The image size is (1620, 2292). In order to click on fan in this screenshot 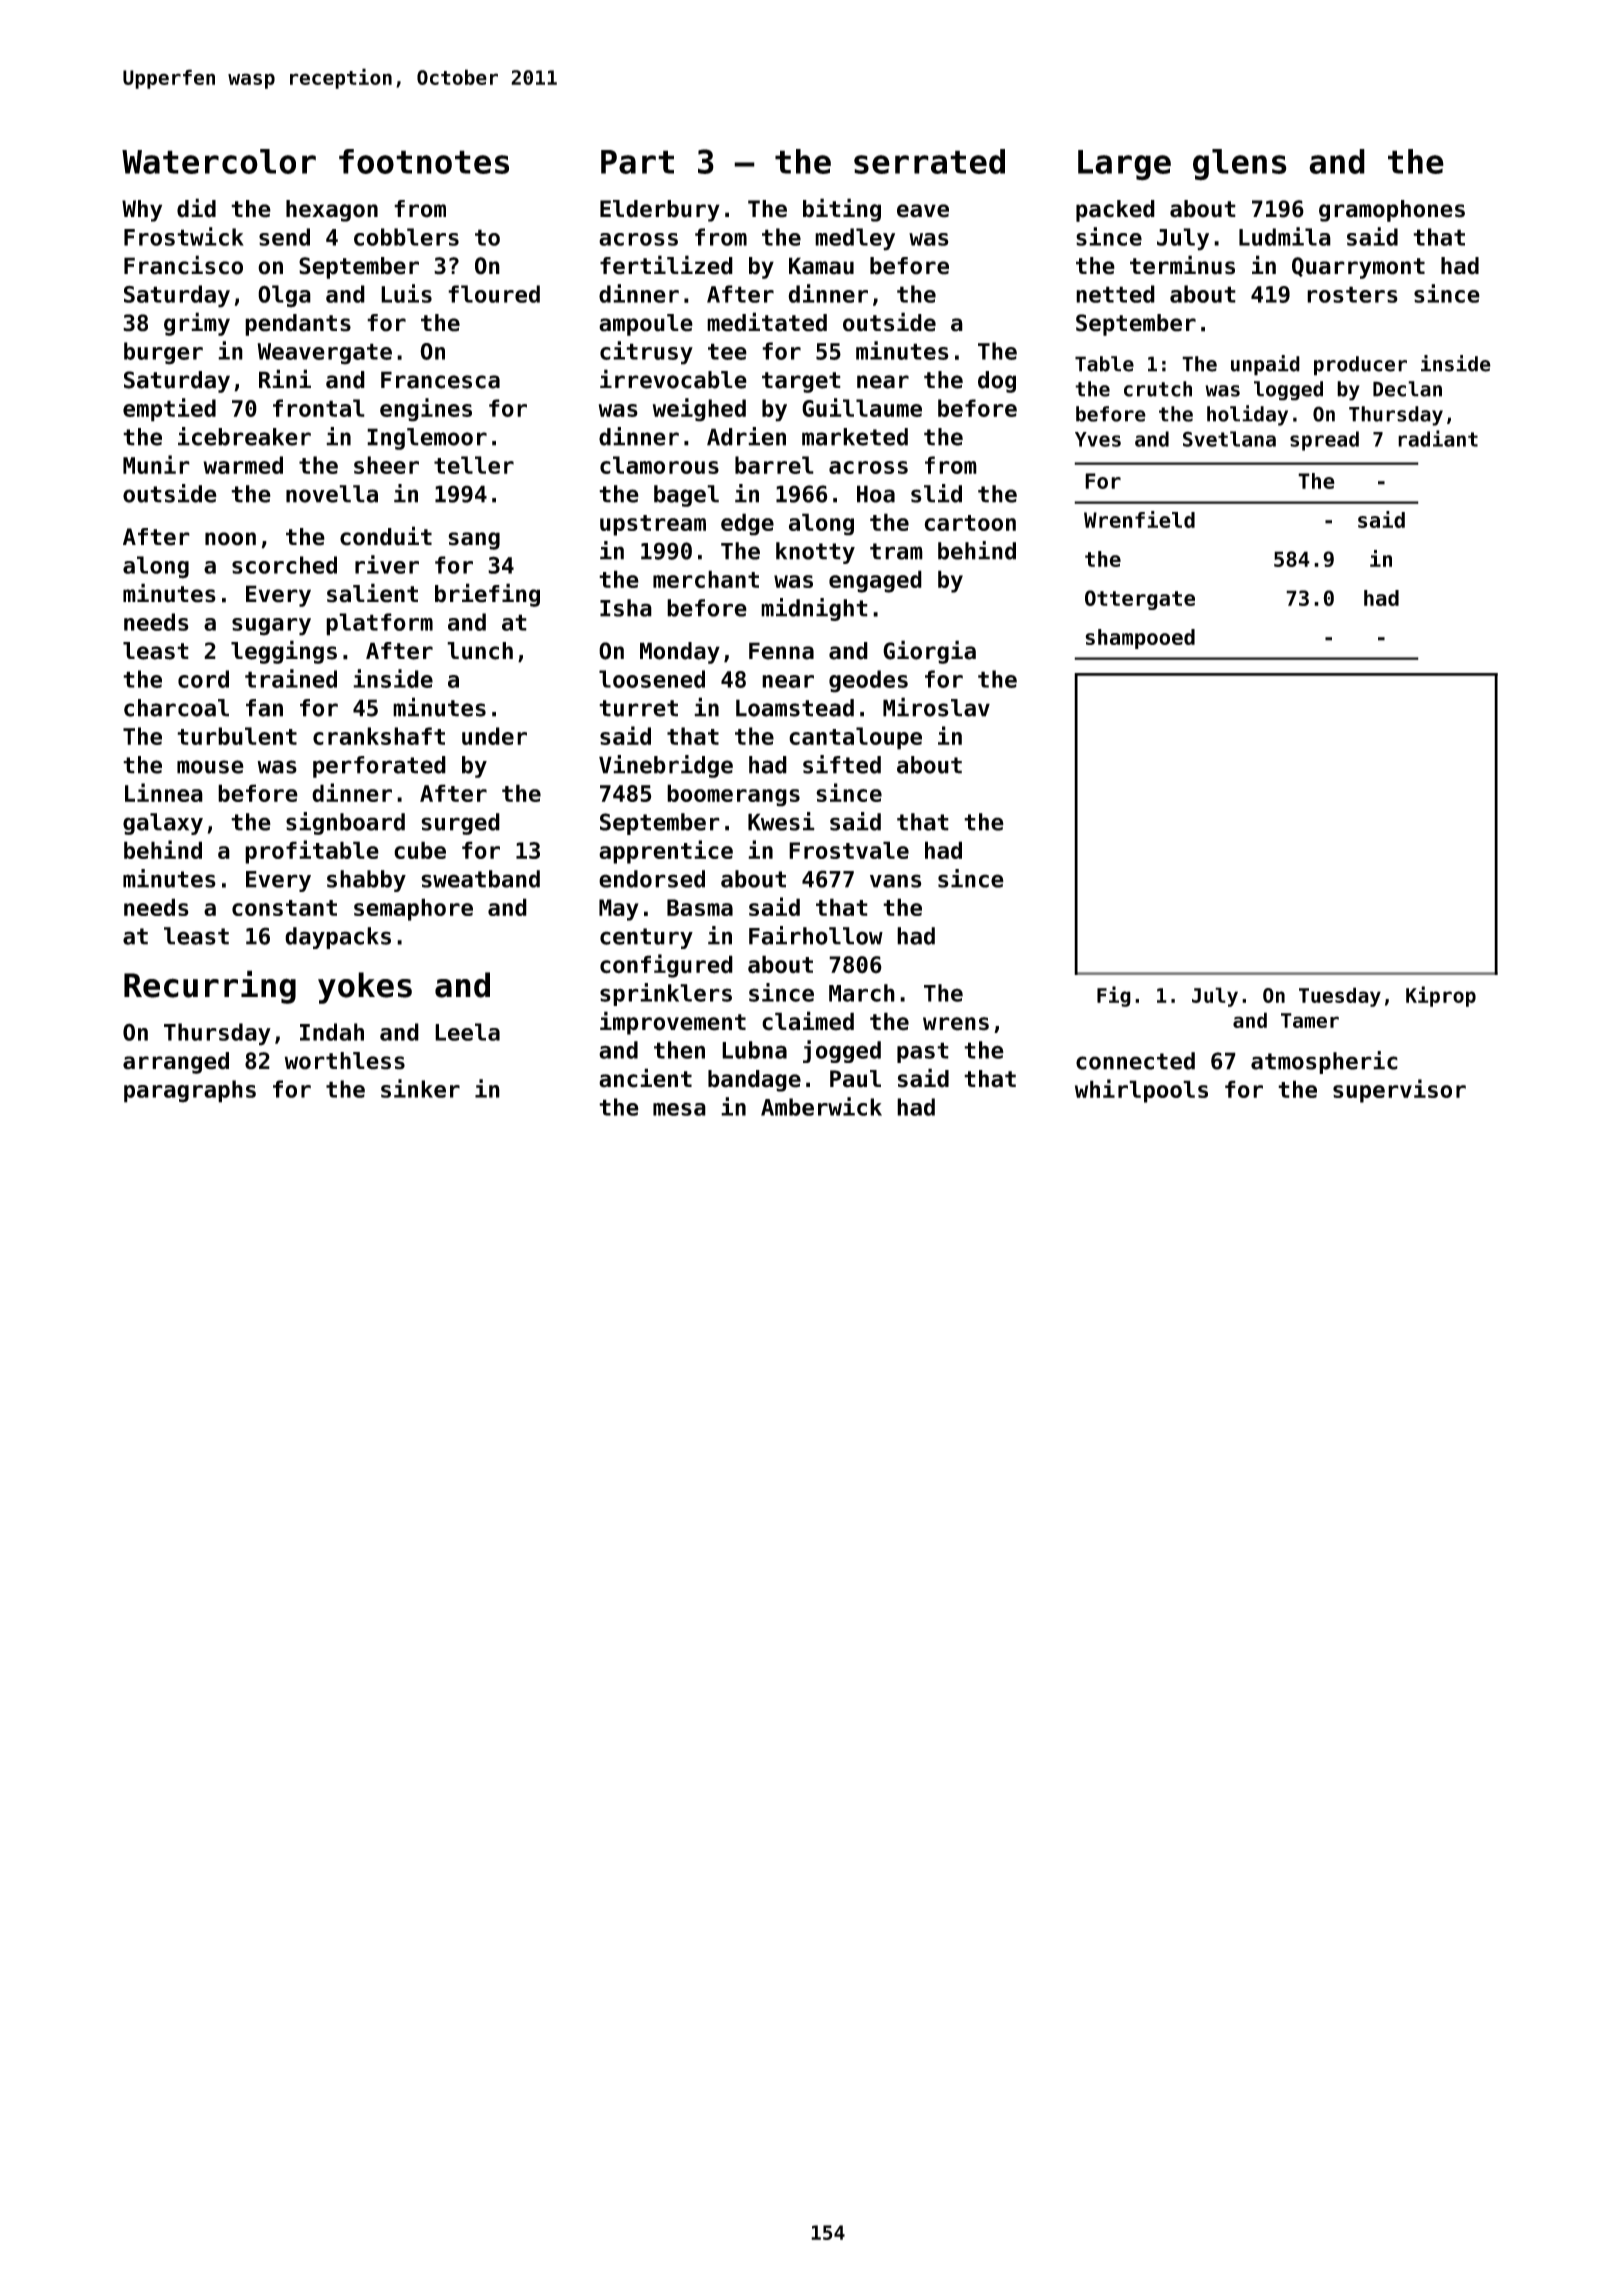, I will do `click(264, 708)`.
